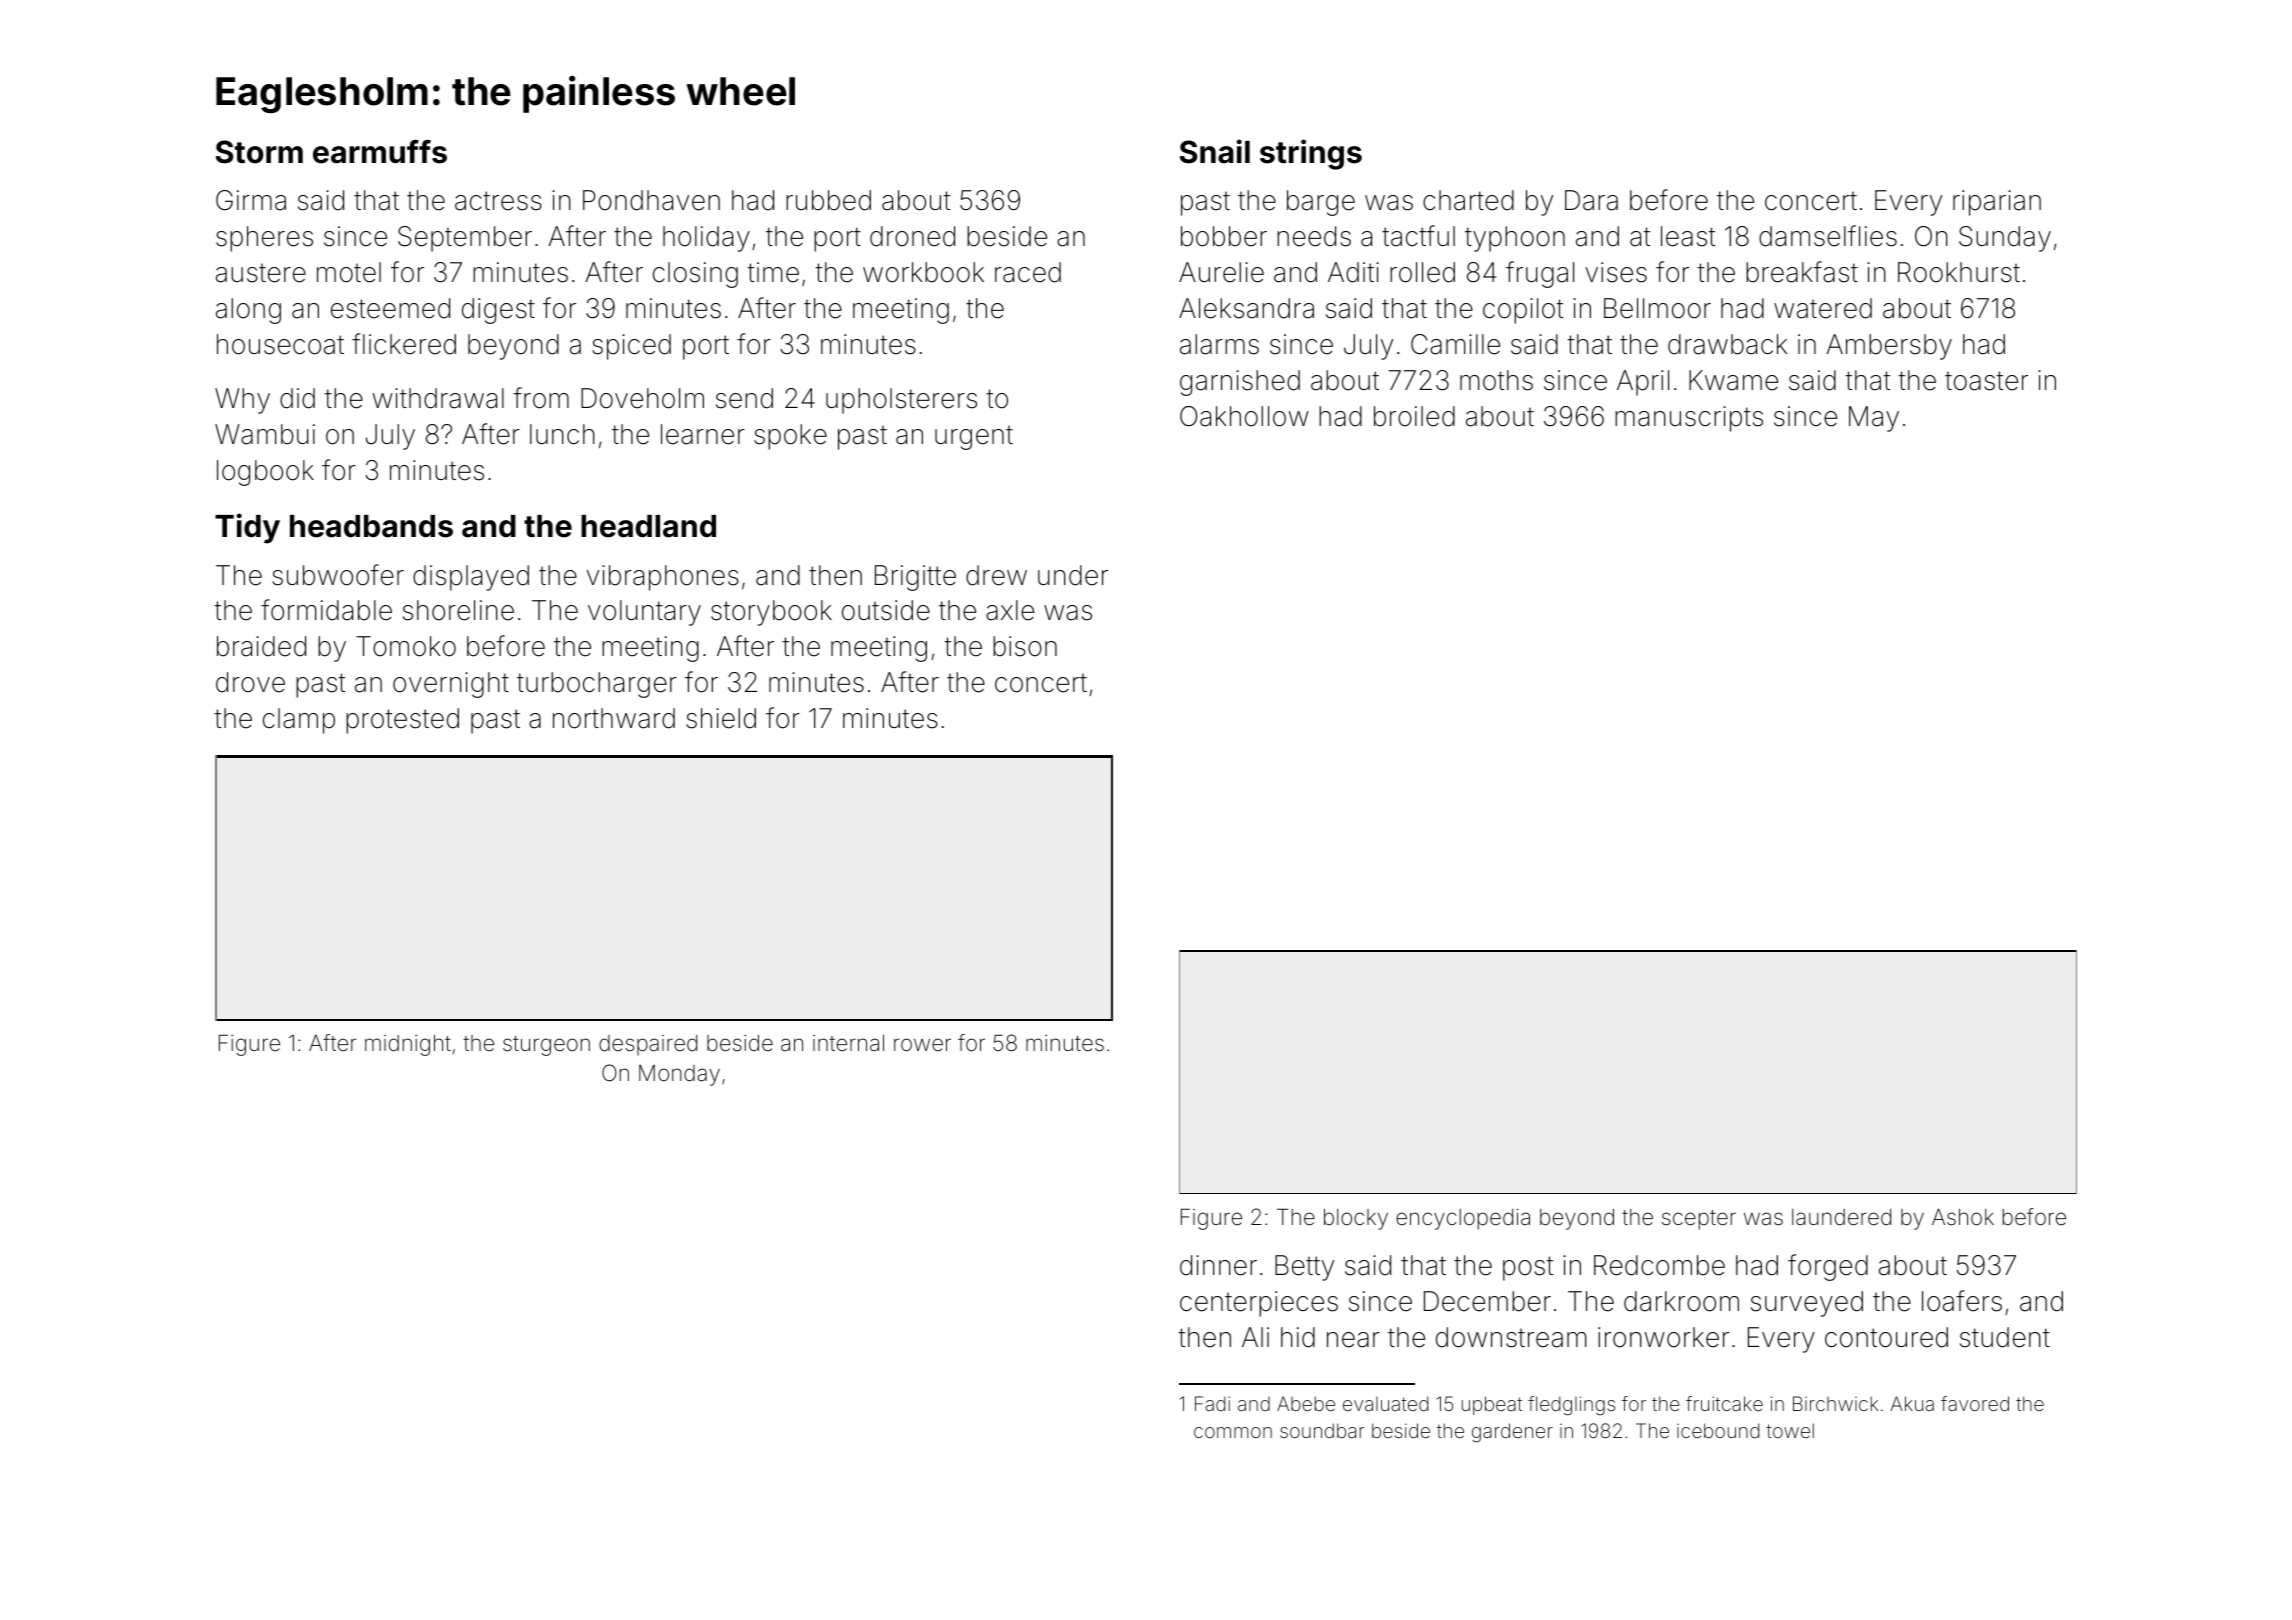  Describe the element at coordinates (1218, 1265) in the screenshot. I see `dinner` at that location.
